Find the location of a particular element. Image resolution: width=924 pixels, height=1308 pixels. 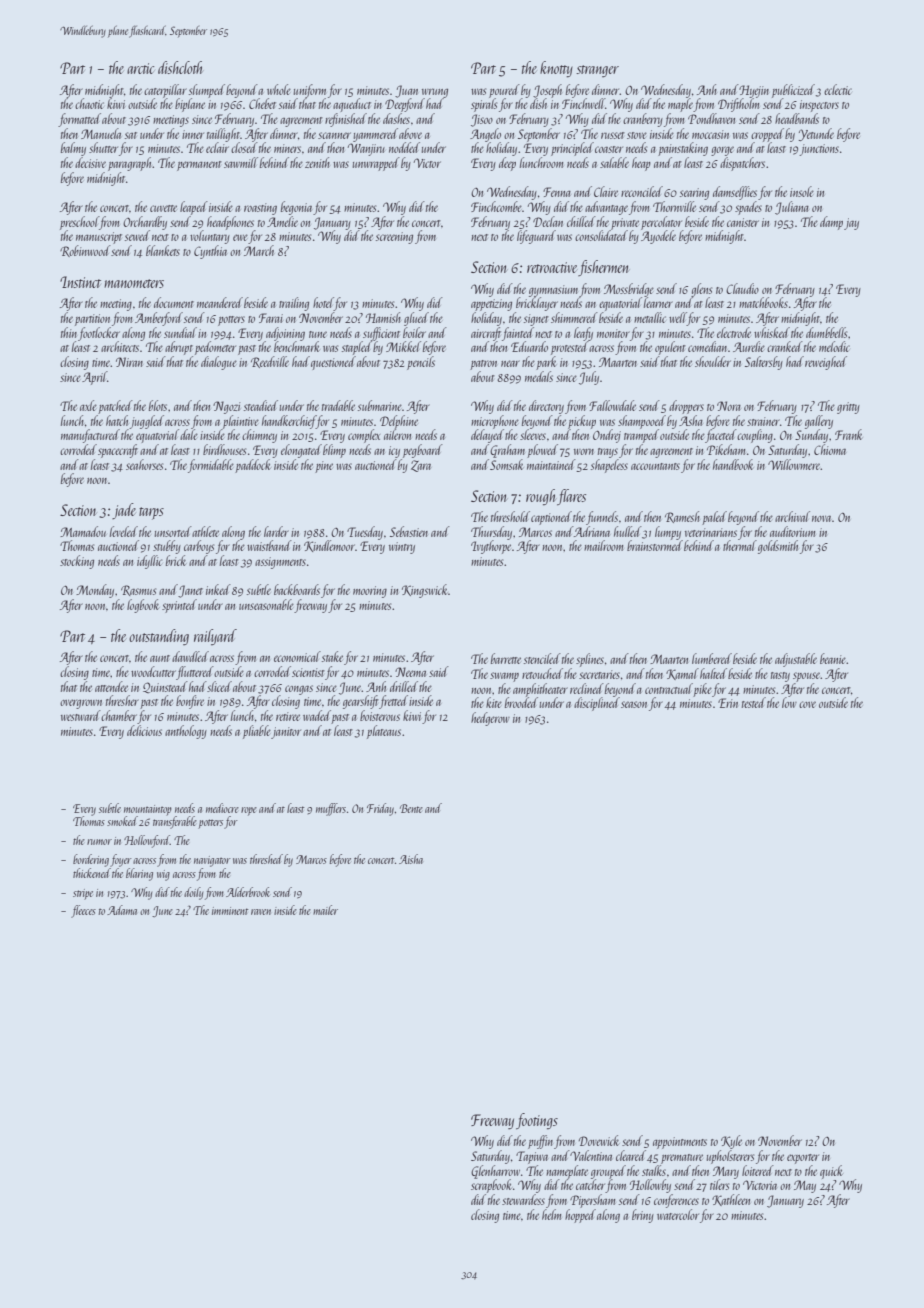

mountaintop is located at coordinates (148, 810).
